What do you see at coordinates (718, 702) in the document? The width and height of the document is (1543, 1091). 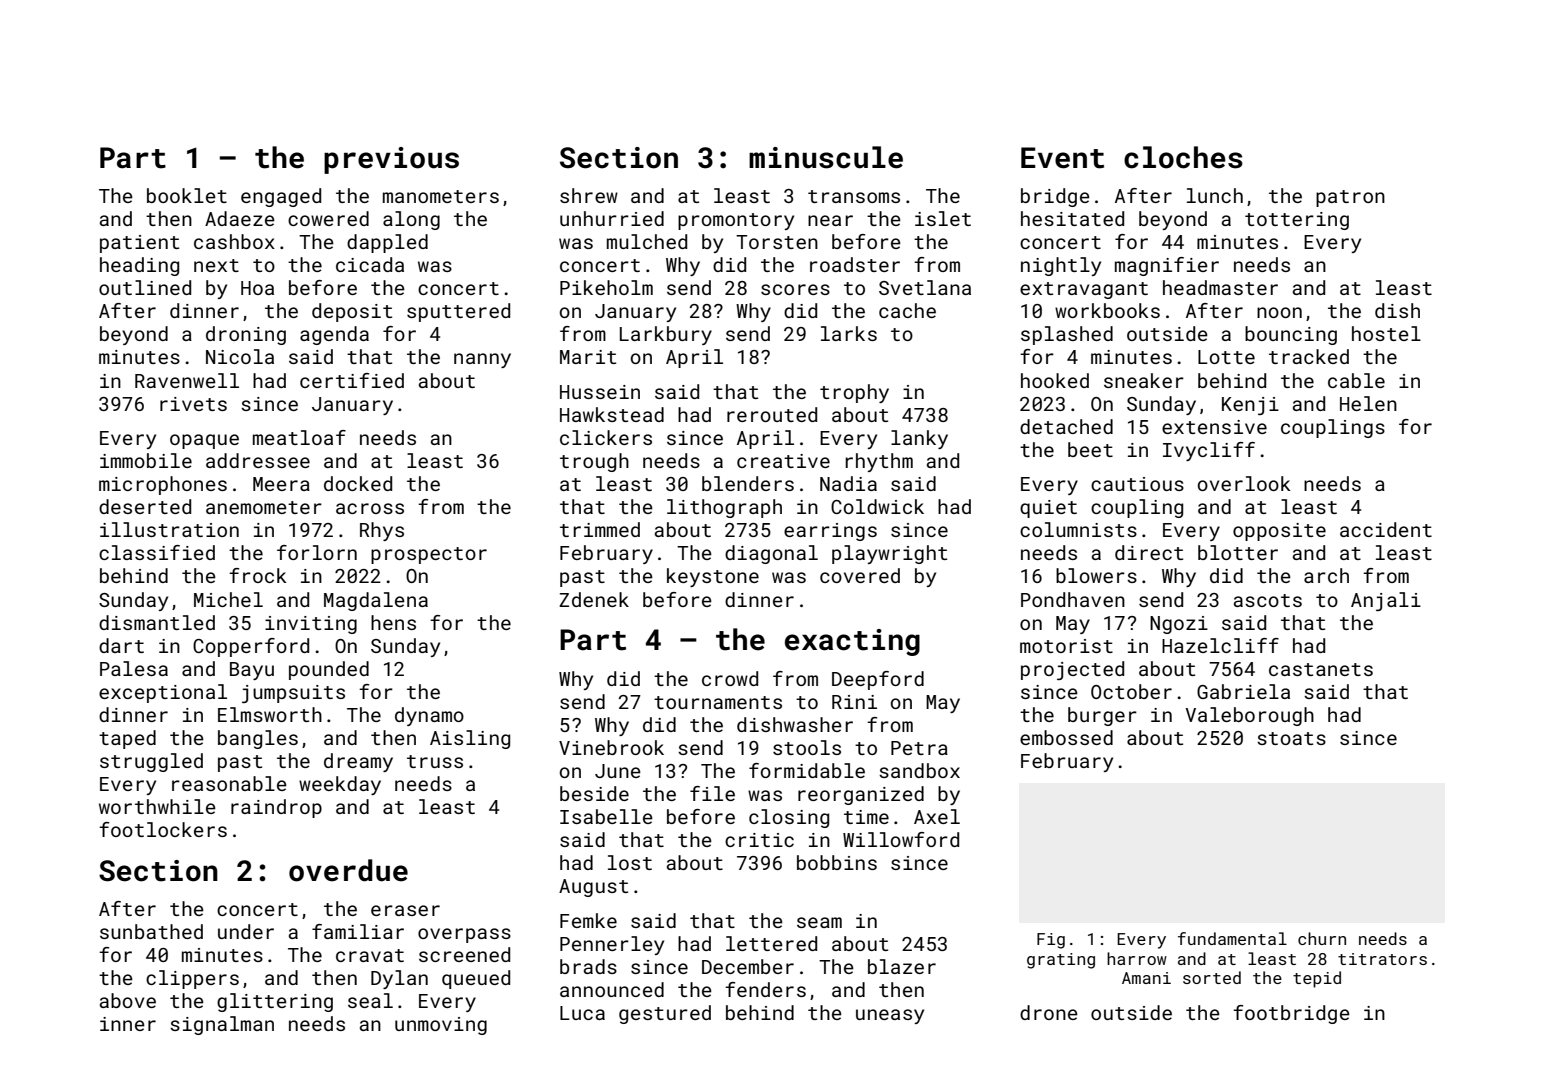 I see `tournaments` at bounding box center [718, 702].
